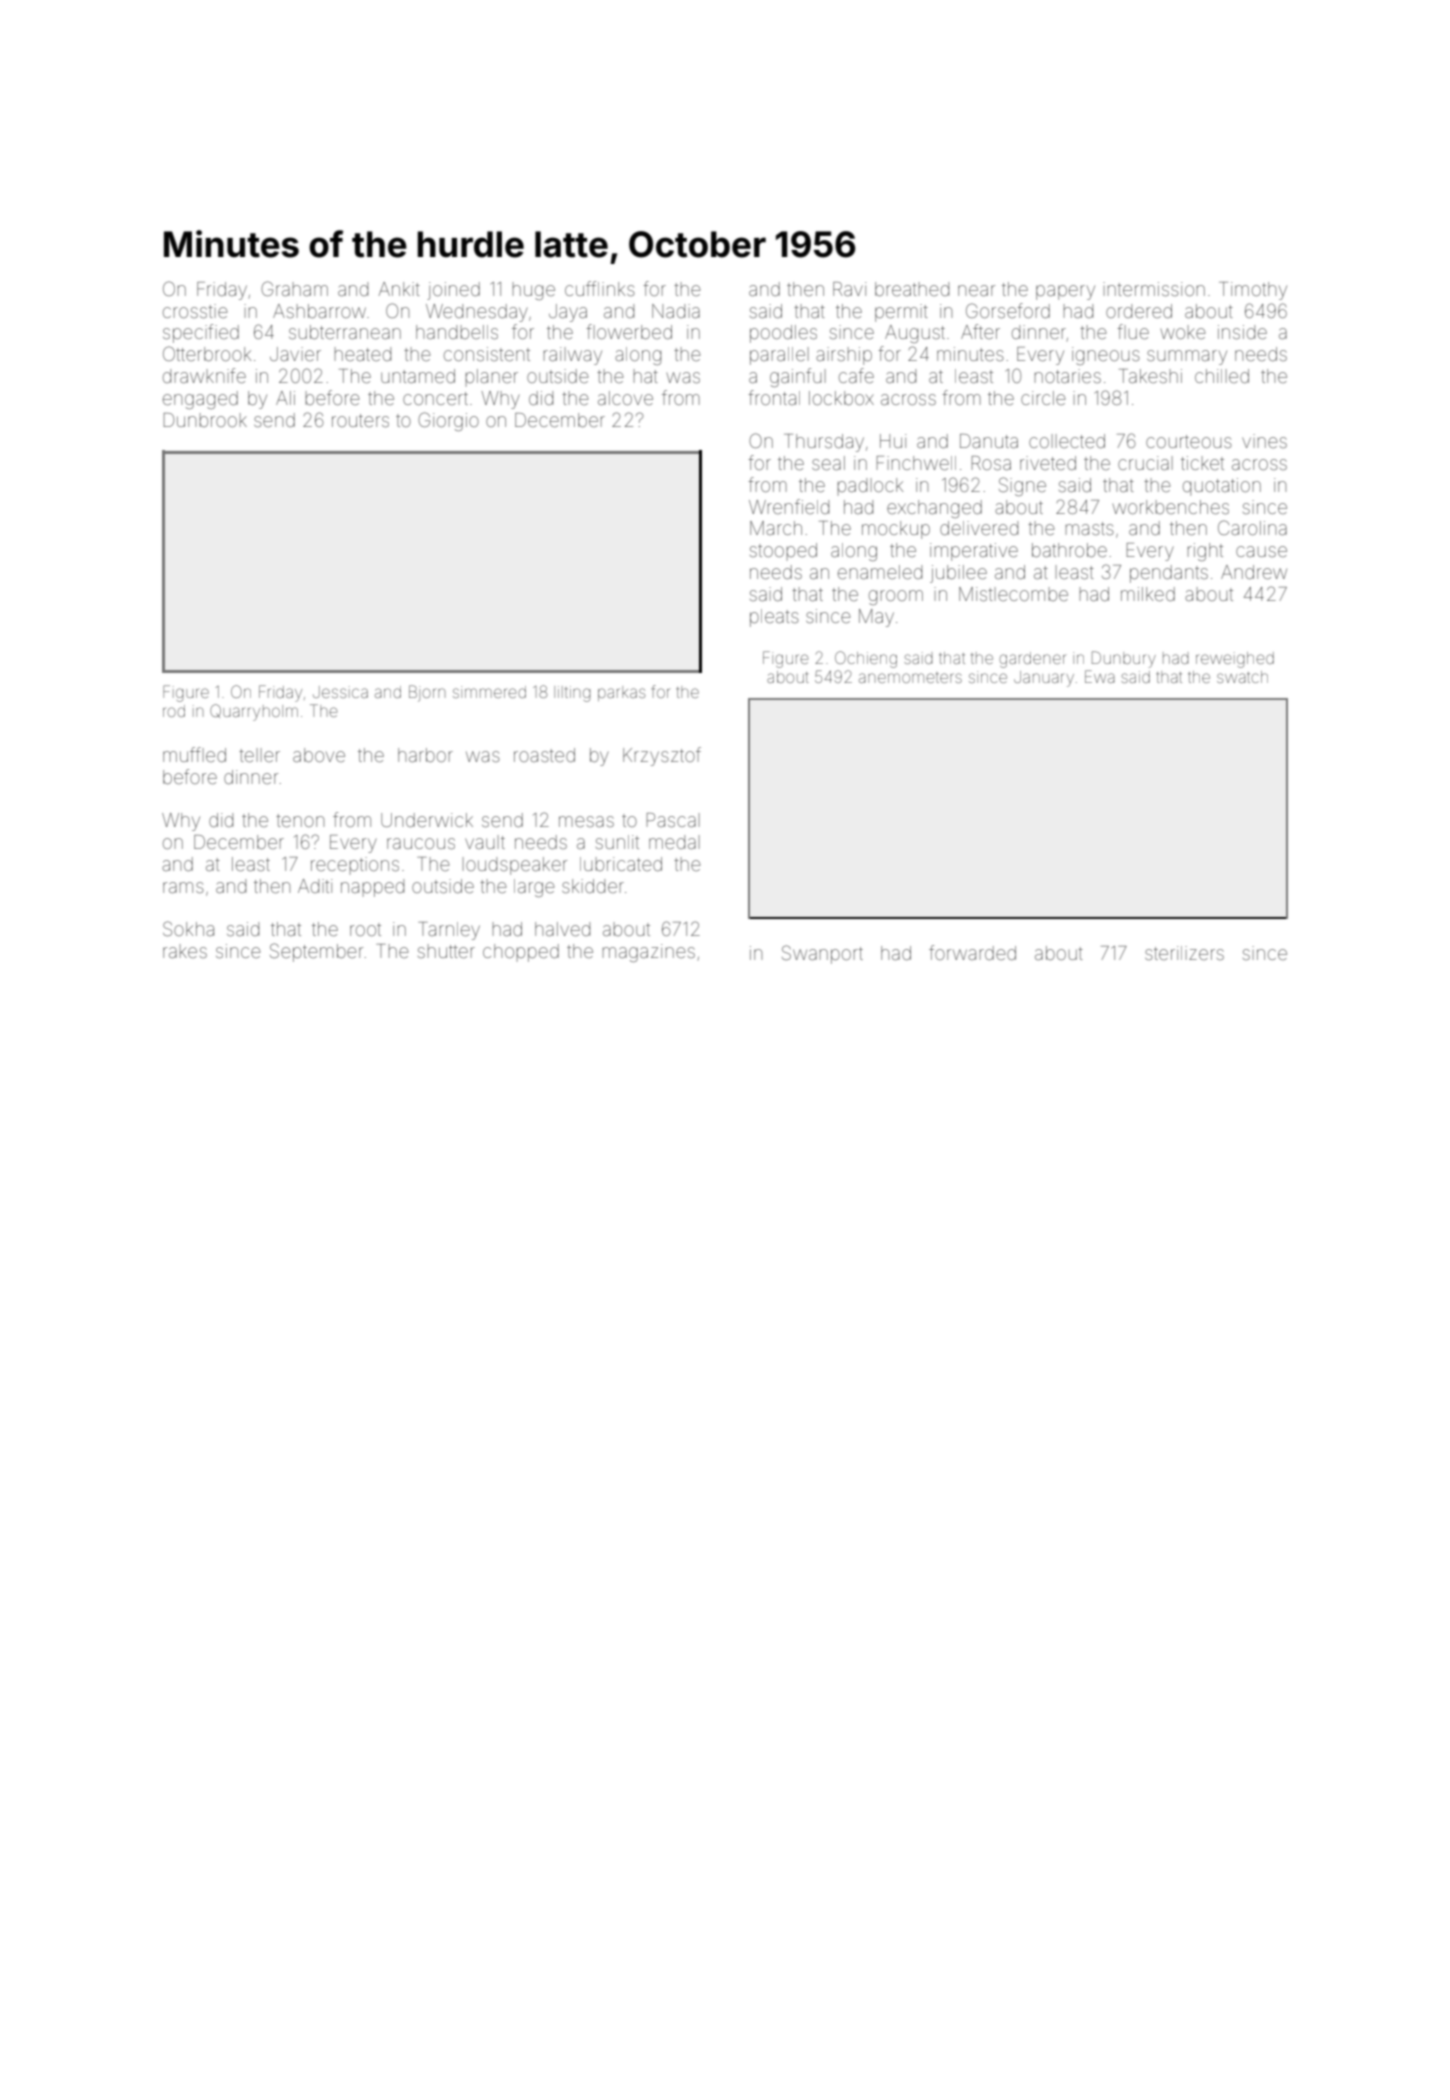 This screenshot has height=2100, width=1450. Describe the element at coordinates (568, 313) in the screenshot. I see `Jaya` at that location.
